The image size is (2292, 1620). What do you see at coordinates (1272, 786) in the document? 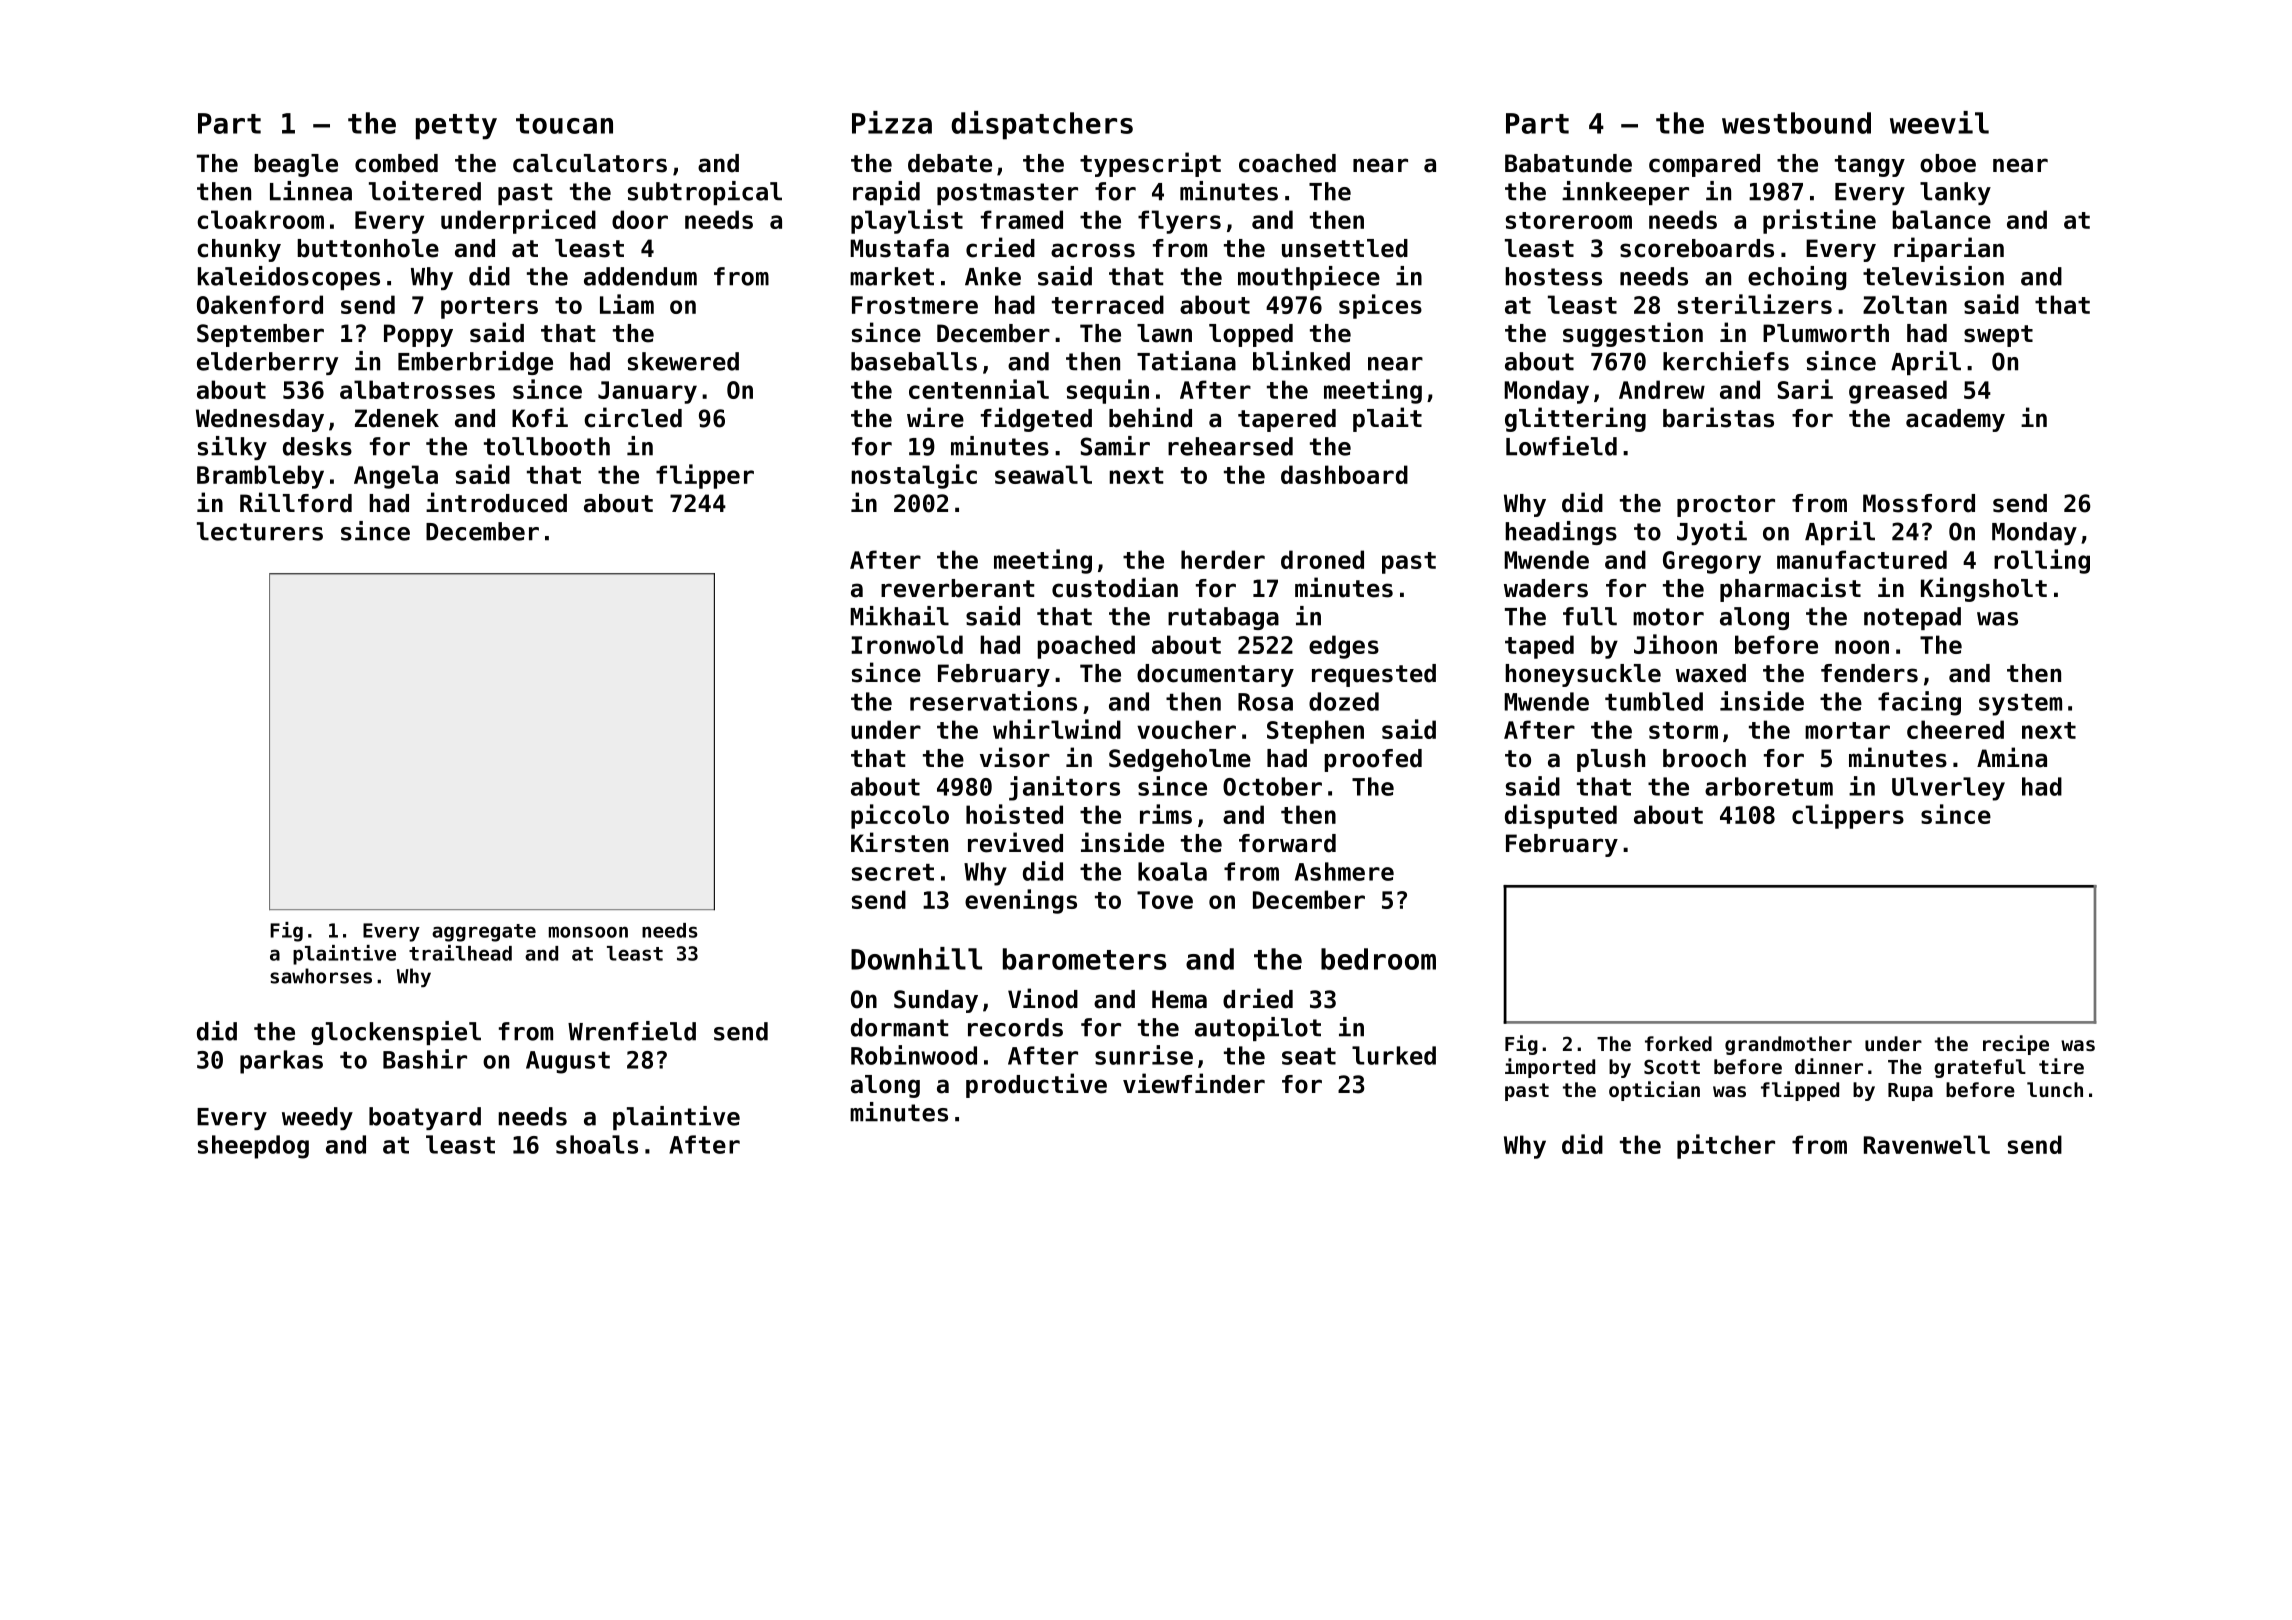
I see `October` at bounding box center [1272, 786].
